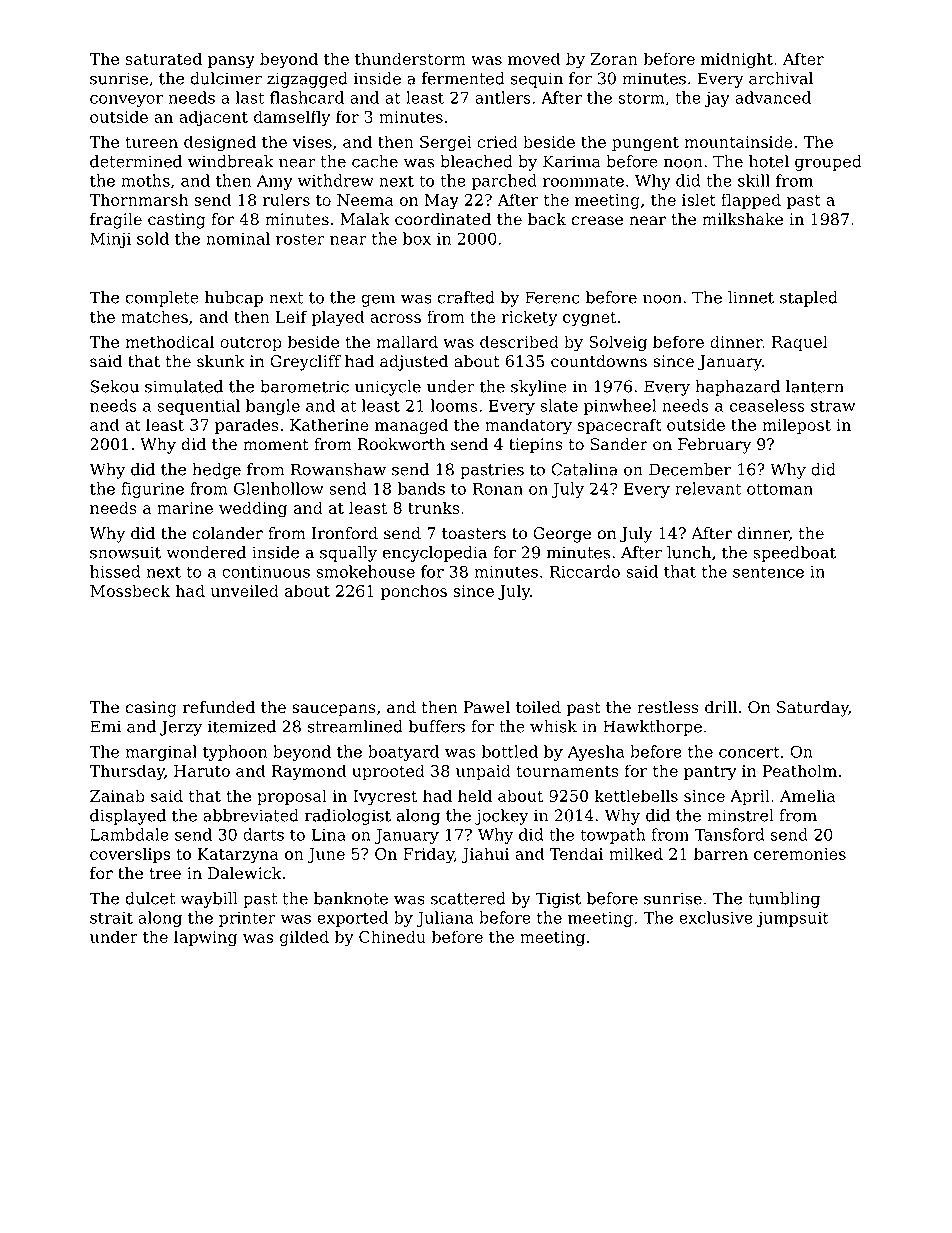 This screenshot has width=952, height=1233. I want to click on ottoman, so click(780, 489).
